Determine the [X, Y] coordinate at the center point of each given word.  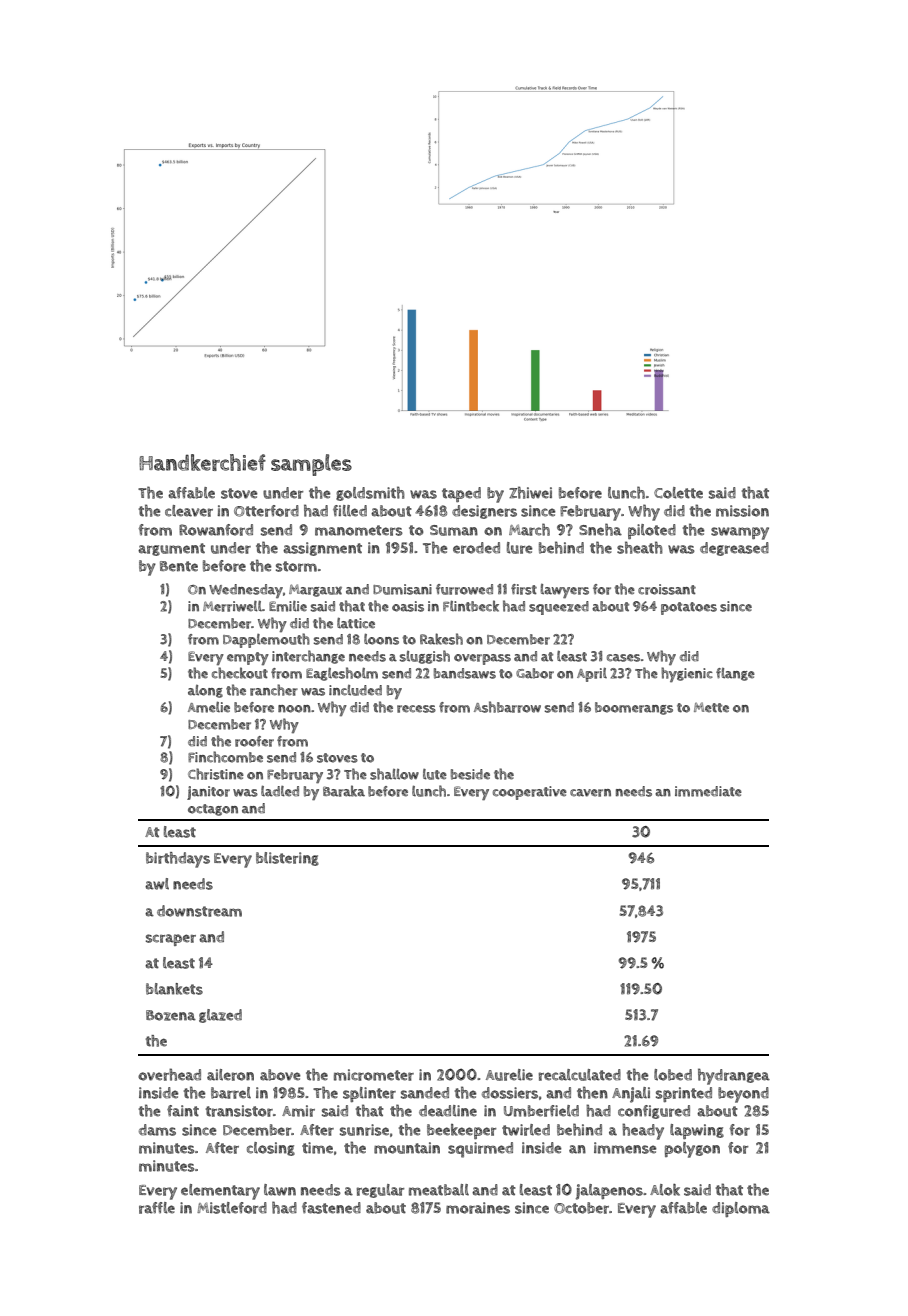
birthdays [178, 860]
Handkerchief [202, 462]
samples [311, 465]
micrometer [374, 1075]
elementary [220, 1192]
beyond [743, 1095]
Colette [678, 493]
